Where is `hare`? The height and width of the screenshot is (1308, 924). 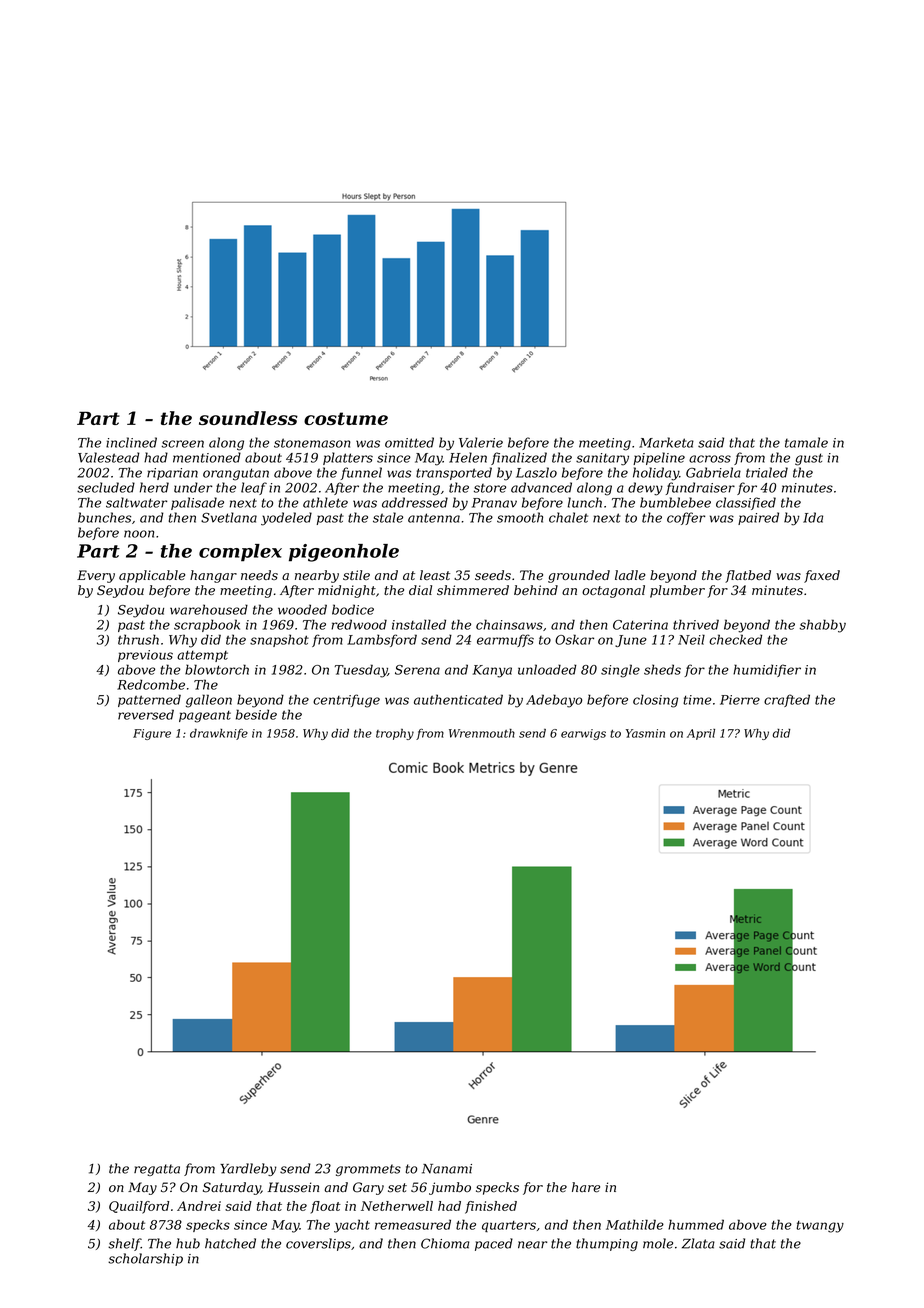
hare is located at coordinates (586, 1187).
